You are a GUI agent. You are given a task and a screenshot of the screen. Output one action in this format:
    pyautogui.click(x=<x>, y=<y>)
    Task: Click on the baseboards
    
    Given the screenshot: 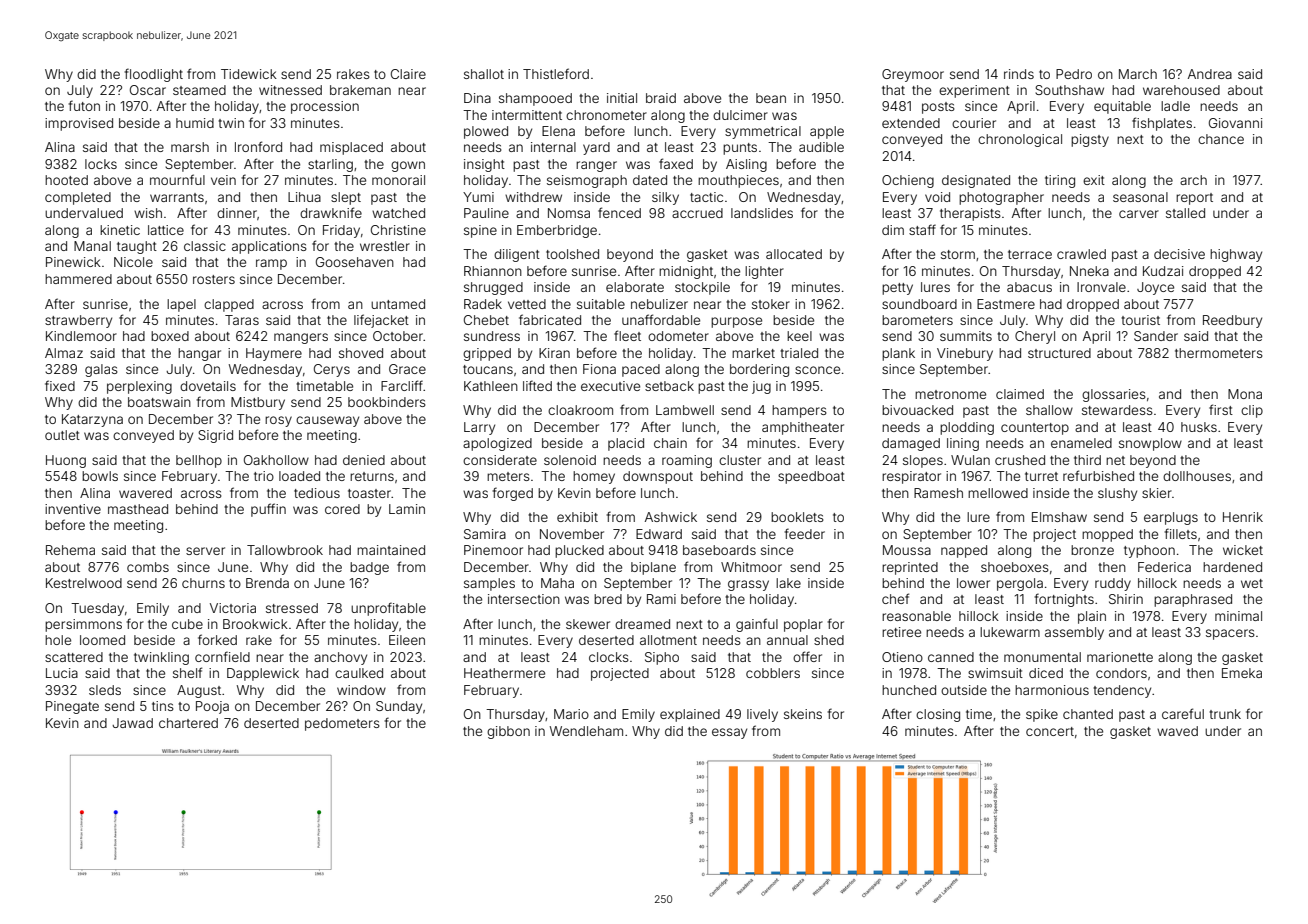 What is the action you would take?
    pyautogui.click(x=719, y=550)
